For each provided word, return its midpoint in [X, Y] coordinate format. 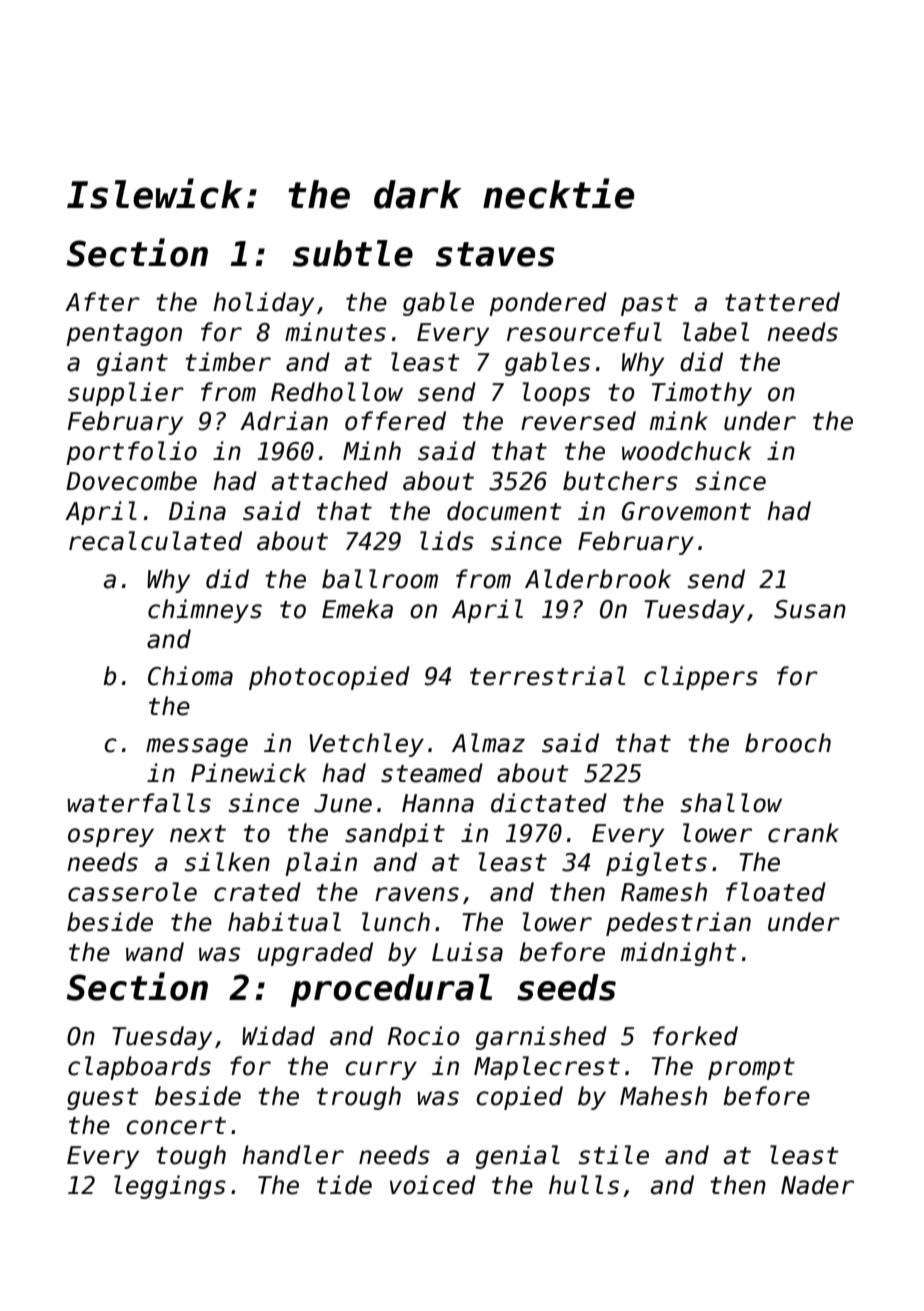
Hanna [438, 803]
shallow [731, 803]
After [102, 302]
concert [176, 1126]
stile [614, 1155]
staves [495, 254]
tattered [782, 302]
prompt [751, 1069]
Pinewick [248, 773]
